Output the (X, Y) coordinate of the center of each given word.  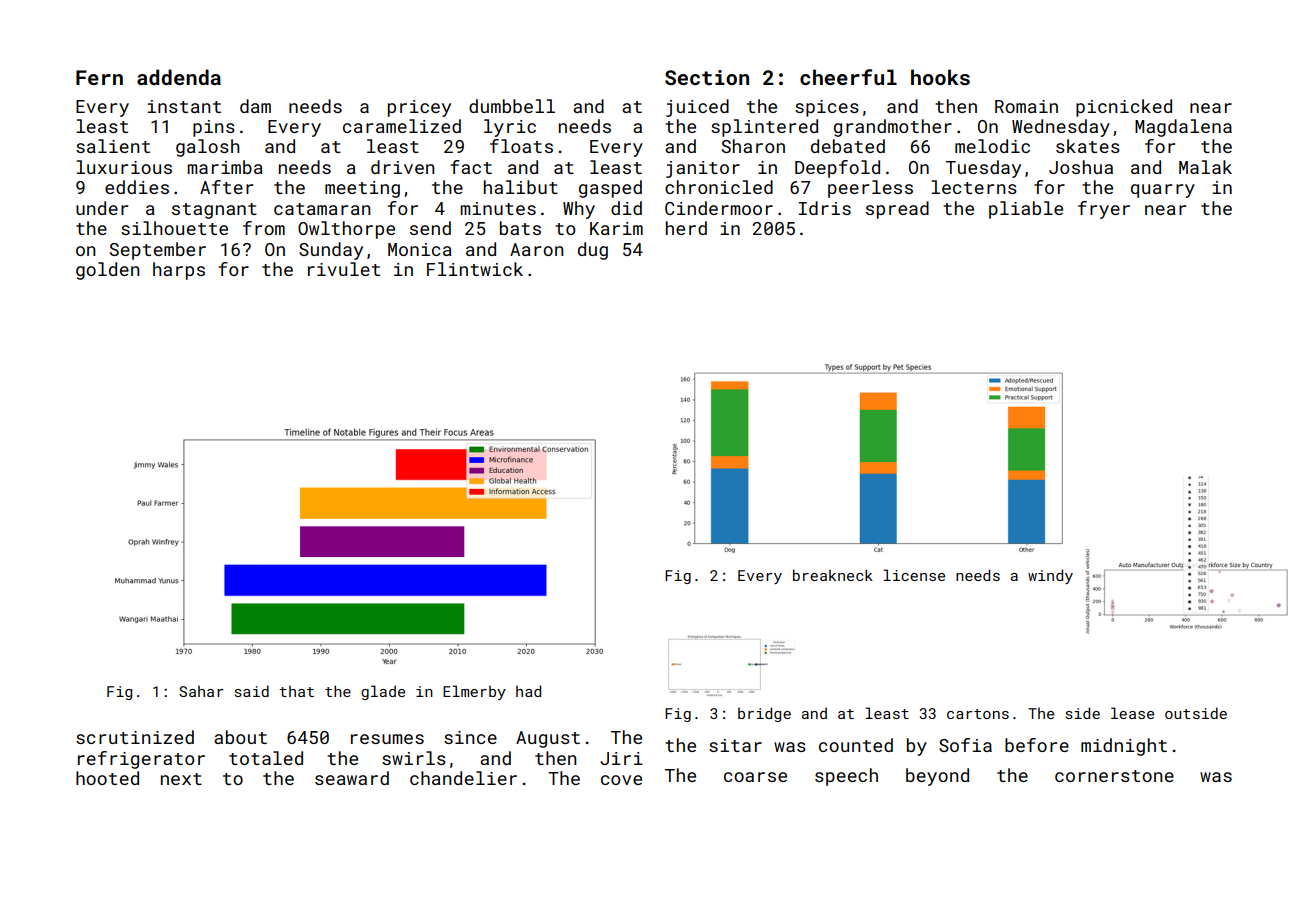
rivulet (344, 269)
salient (113, 146)
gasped (610, 189)
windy (1050, 576)
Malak (1205, 167)
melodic (992, 146)
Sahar (201, 691)
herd (686, 228)
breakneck (833, 575)
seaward (352, 778)
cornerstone (1114, 776)
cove (621, 780)
